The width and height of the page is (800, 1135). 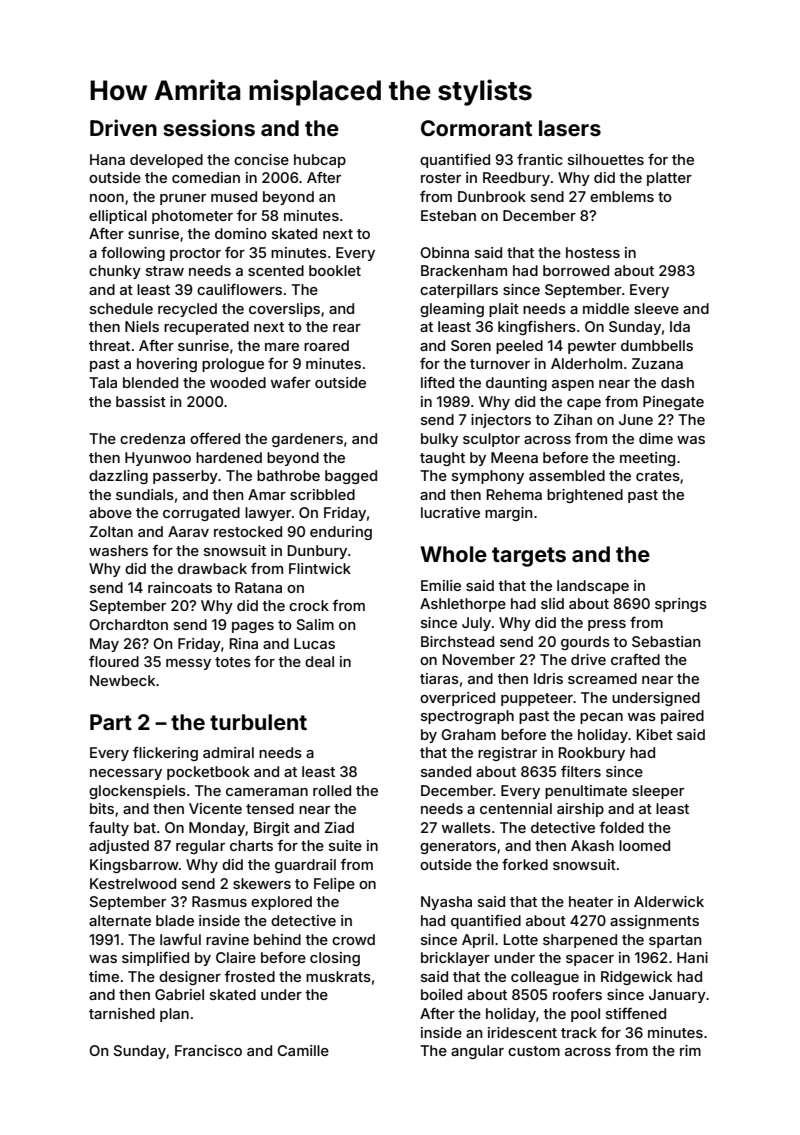 What do you see at coordinates (437, 382) in the page?
I see `lifted` at bounding box center [437, 382].
